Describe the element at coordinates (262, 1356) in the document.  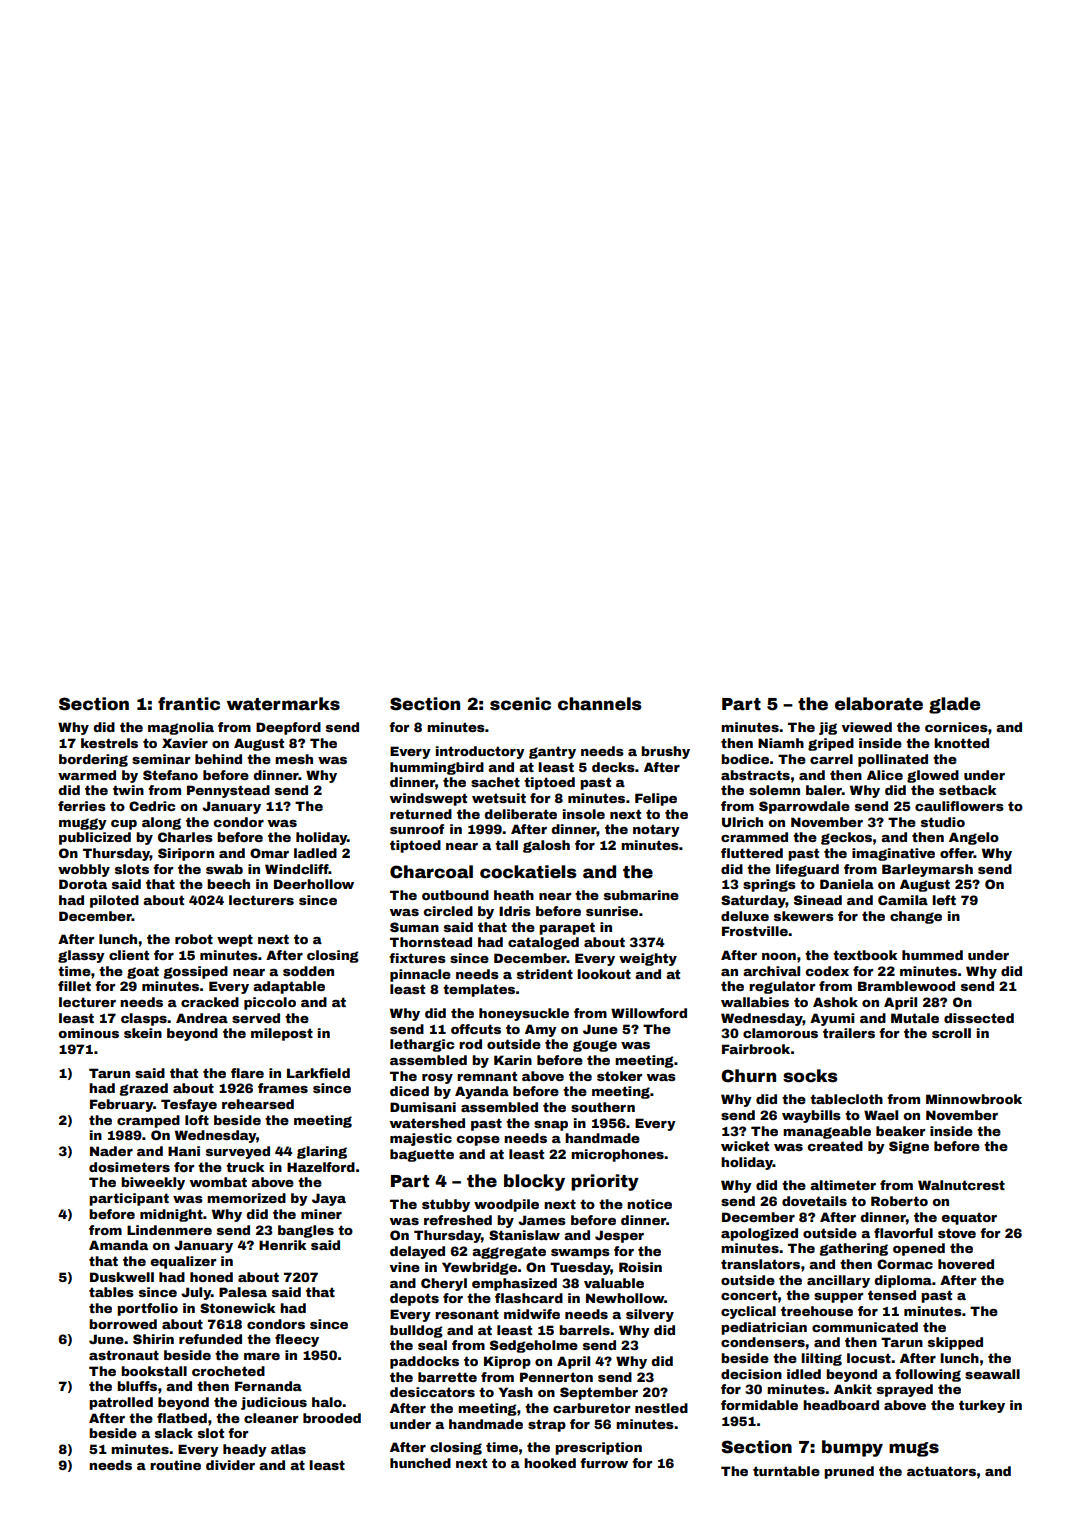
I see `mare` at that location.
